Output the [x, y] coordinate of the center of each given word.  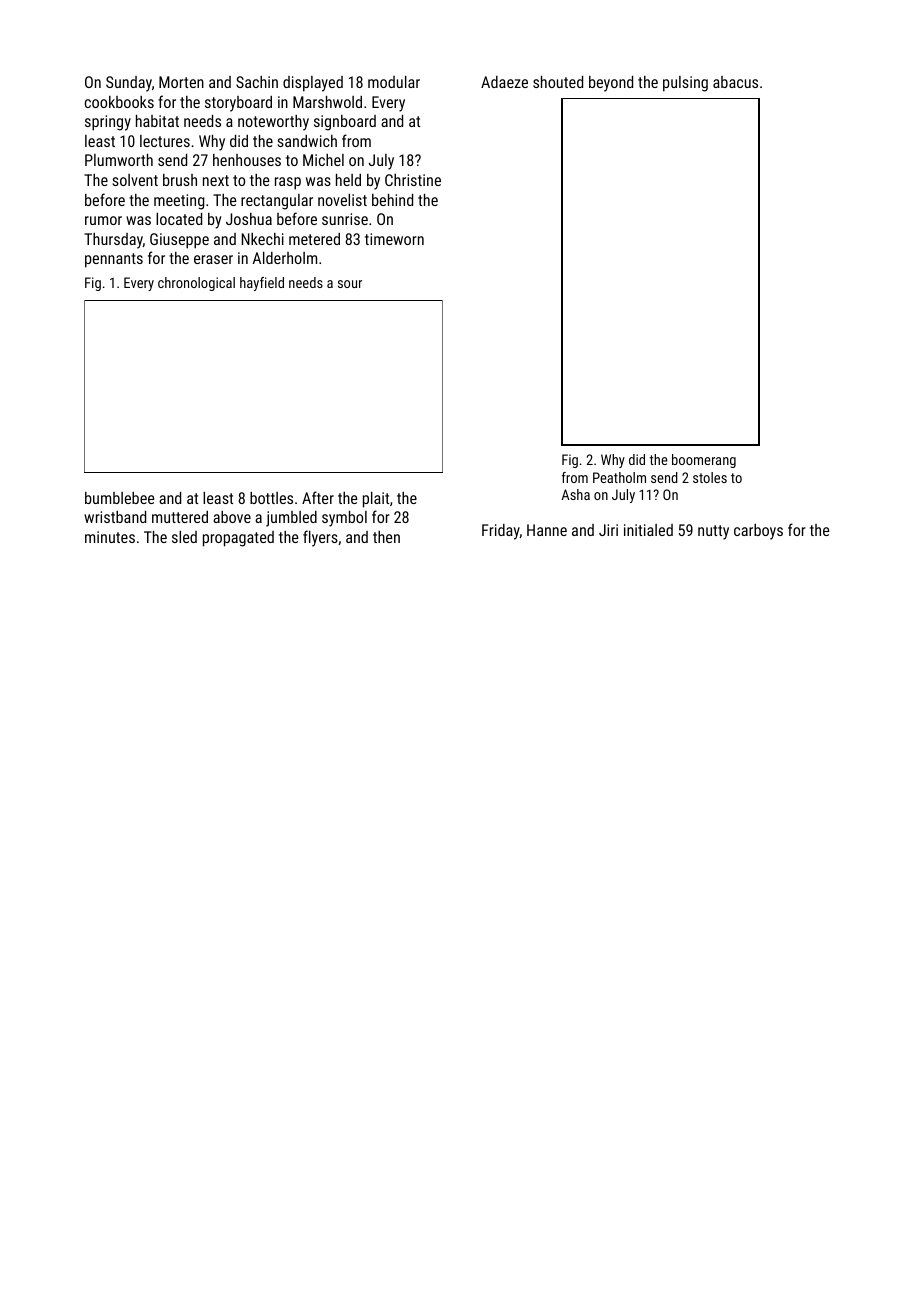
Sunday [129, 84]
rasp [288, 183]
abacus [735, 82]
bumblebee [120, 498]
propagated [238, 539]
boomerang [704, 461]
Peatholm [619, 477]
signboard [345, 123]
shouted [558, 82]
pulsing [685, 84]
